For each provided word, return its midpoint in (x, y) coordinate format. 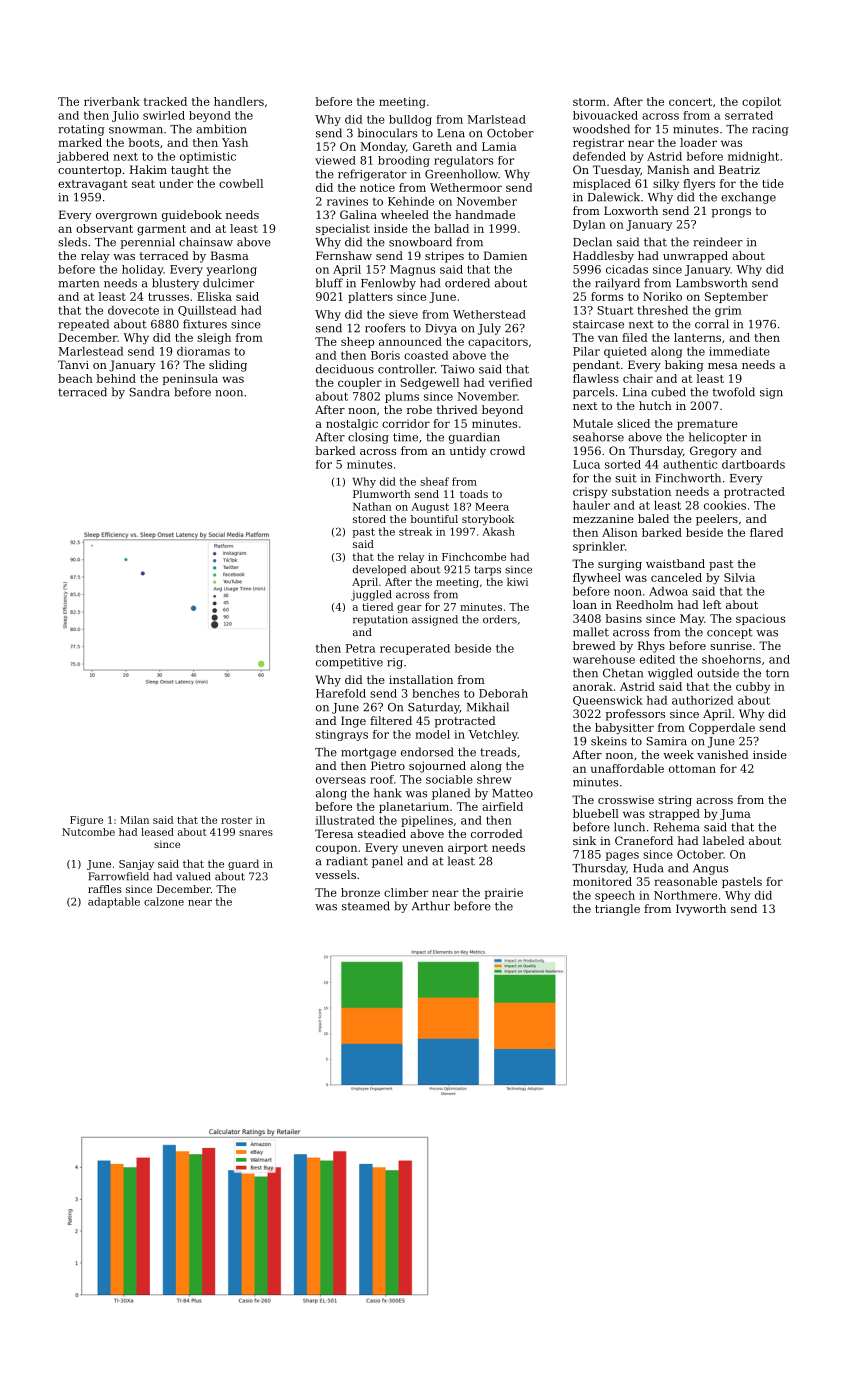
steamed (366, 906)
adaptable (114, 902)
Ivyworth (701, 910)
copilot (761, 102)
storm (589, 102)
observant (104, 228)
